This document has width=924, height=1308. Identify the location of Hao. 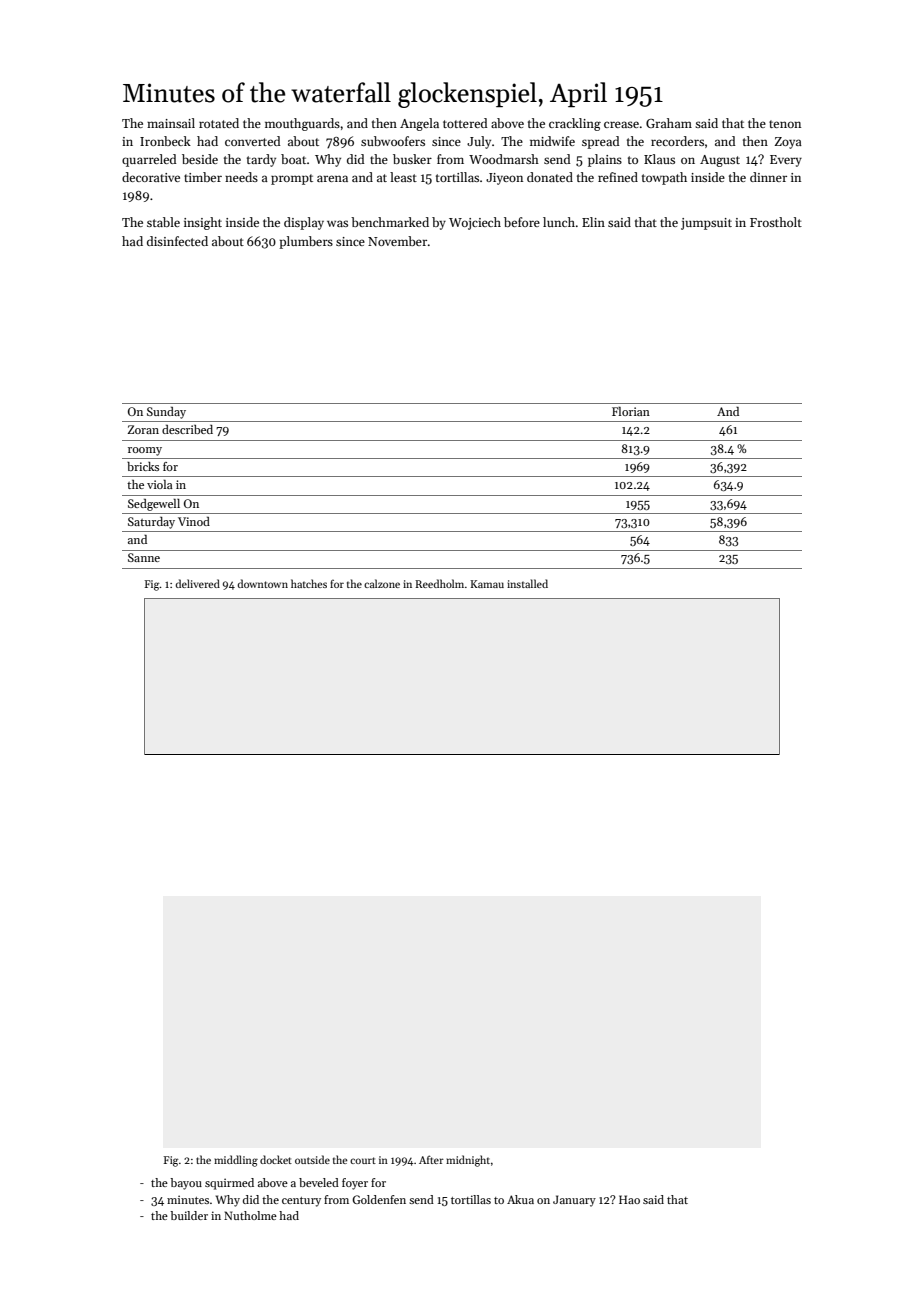
(629, 1199).
